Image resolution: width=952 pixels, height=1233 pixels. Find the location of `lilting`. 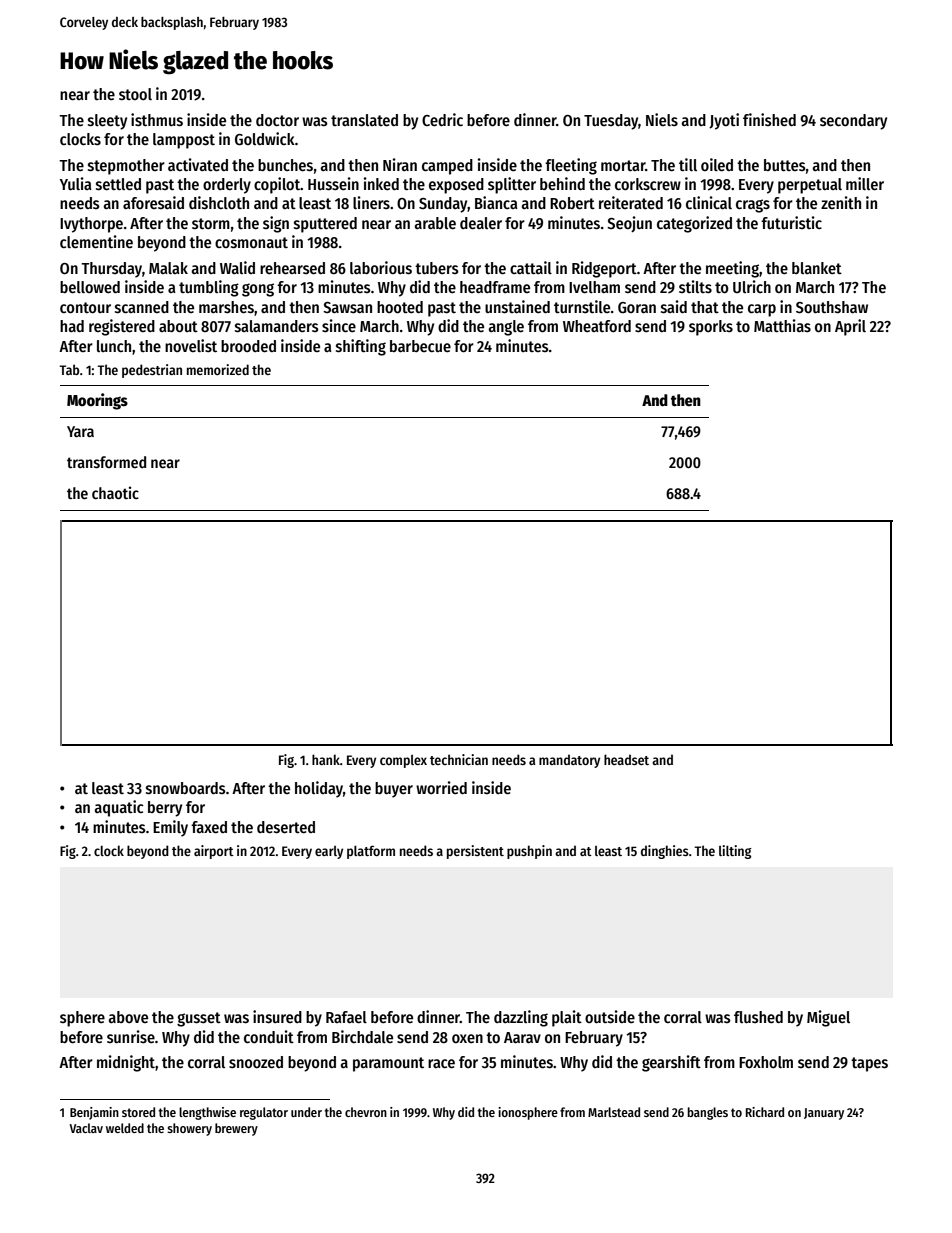

lilting is located at coordinates (735, 852).
